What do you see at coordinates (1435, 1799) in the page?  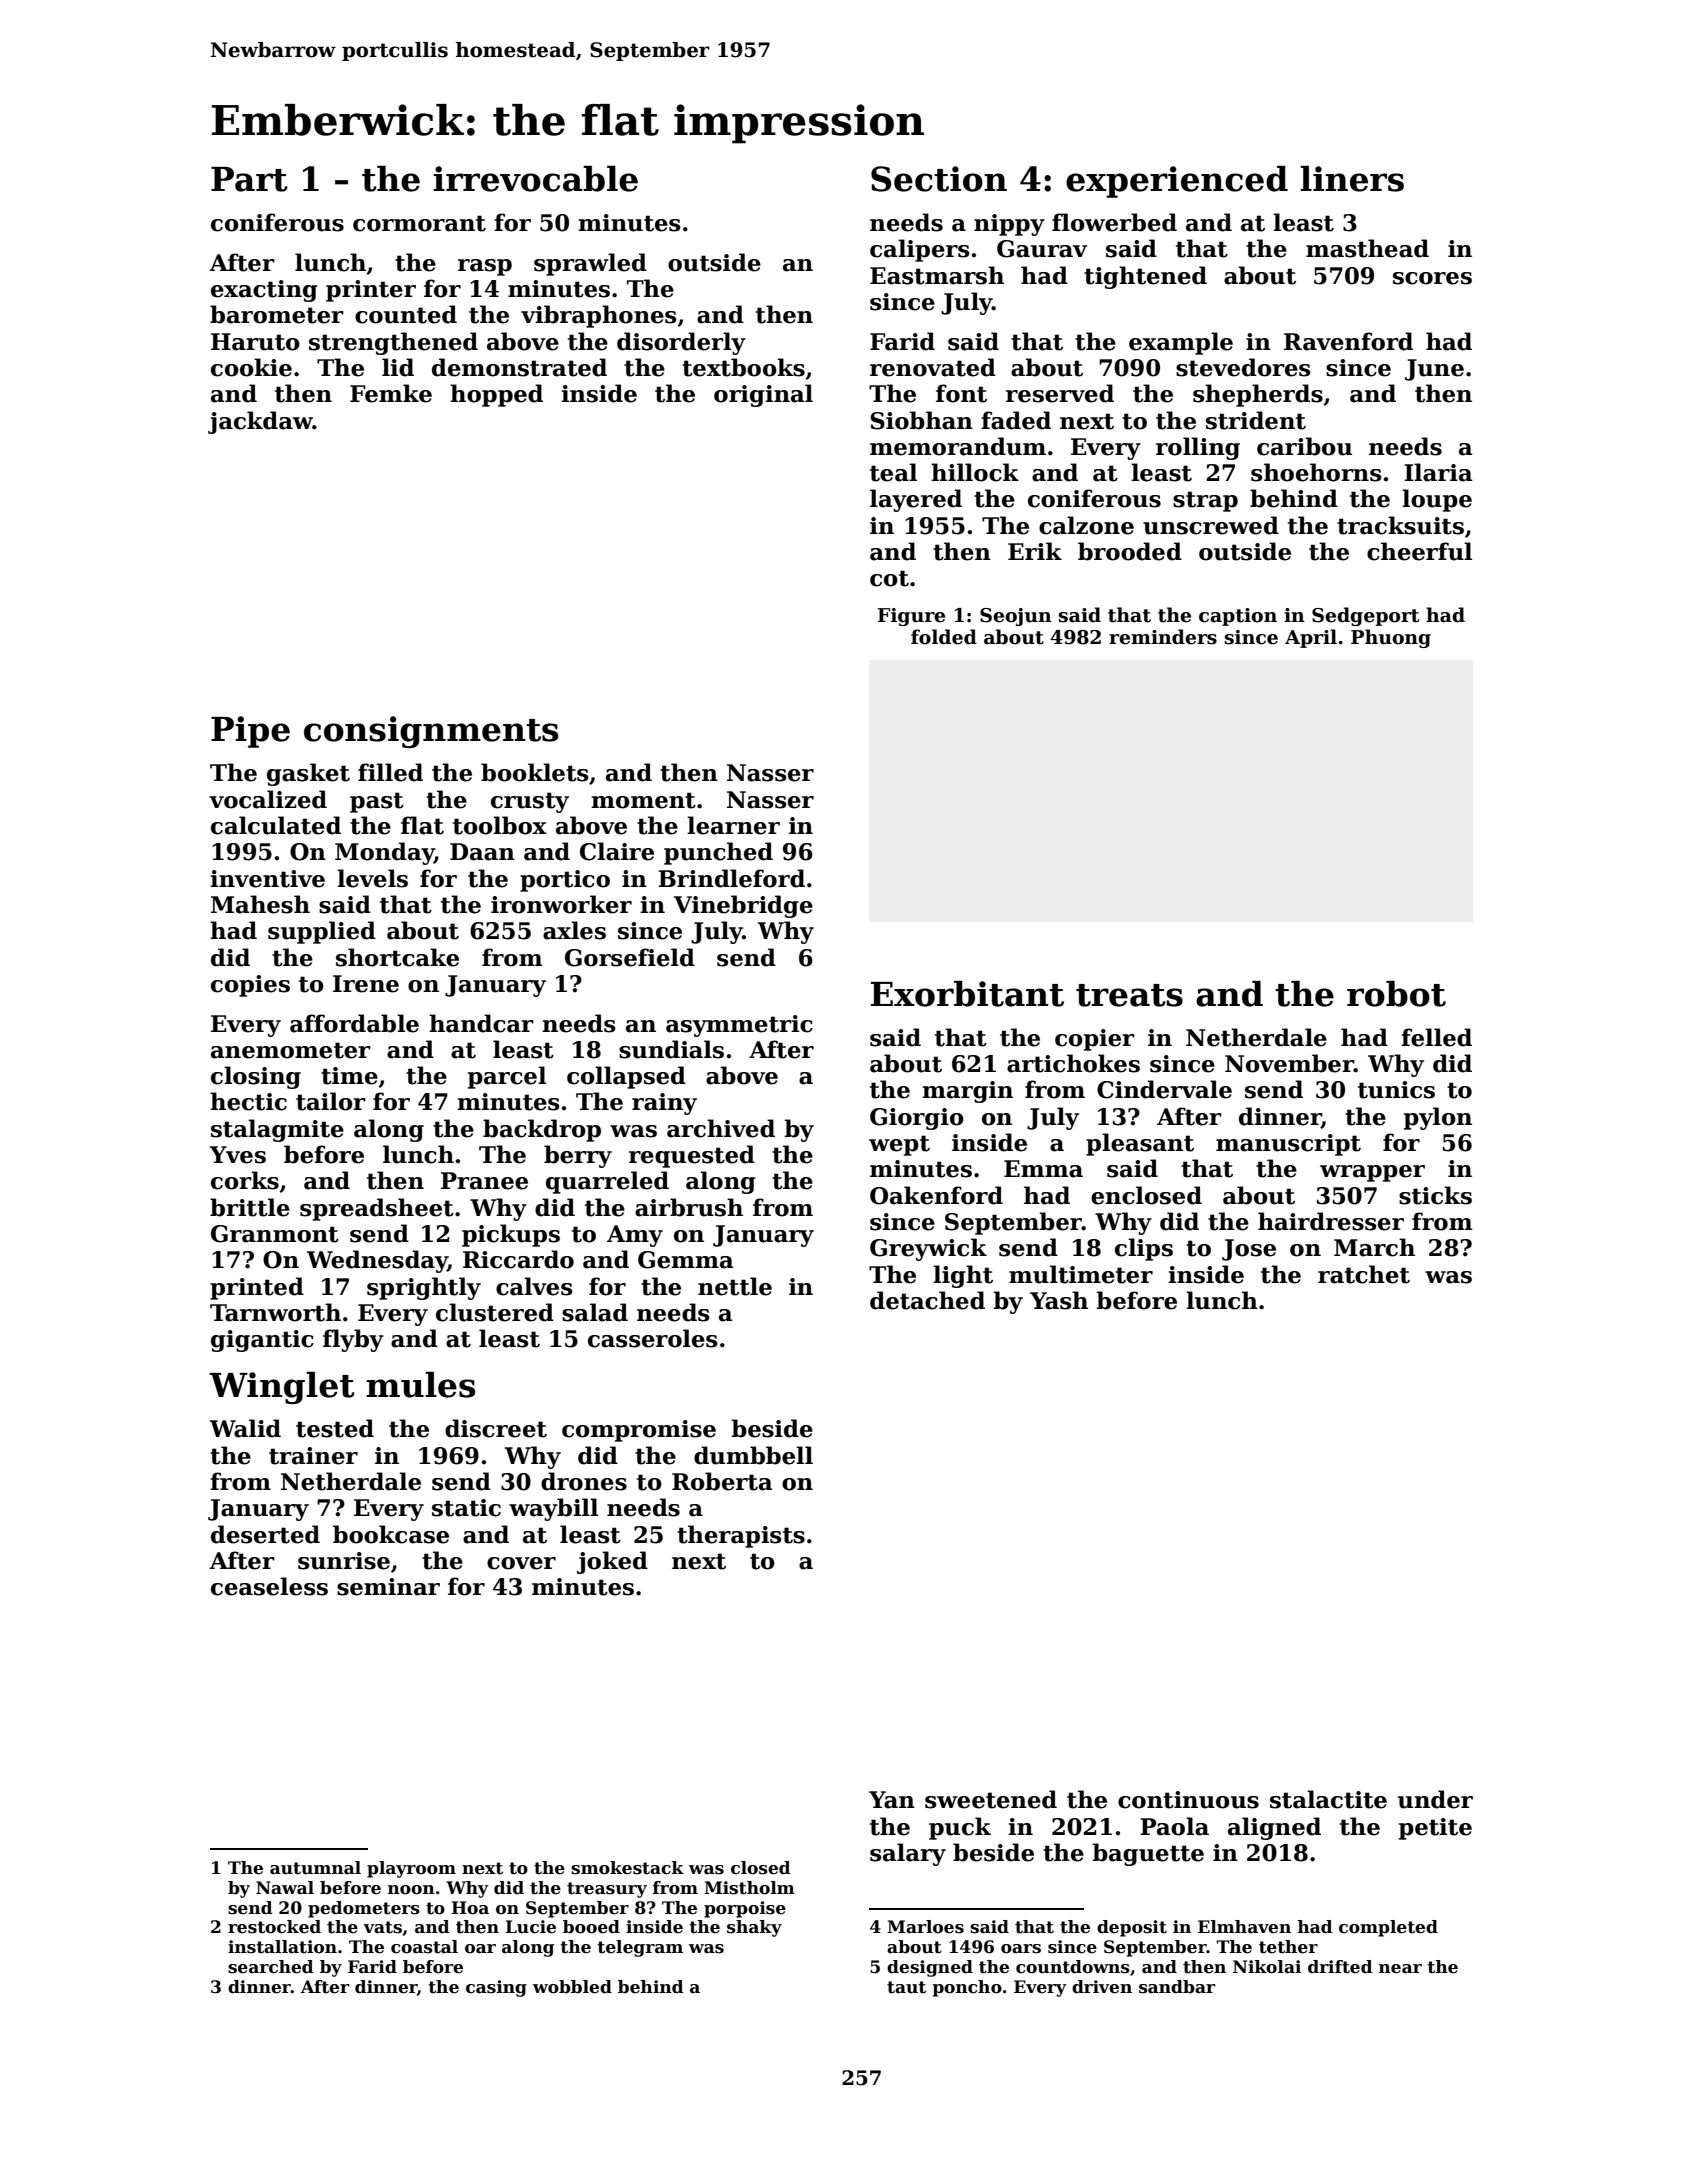 I see `under` at bounding box center [1435, 1799].
